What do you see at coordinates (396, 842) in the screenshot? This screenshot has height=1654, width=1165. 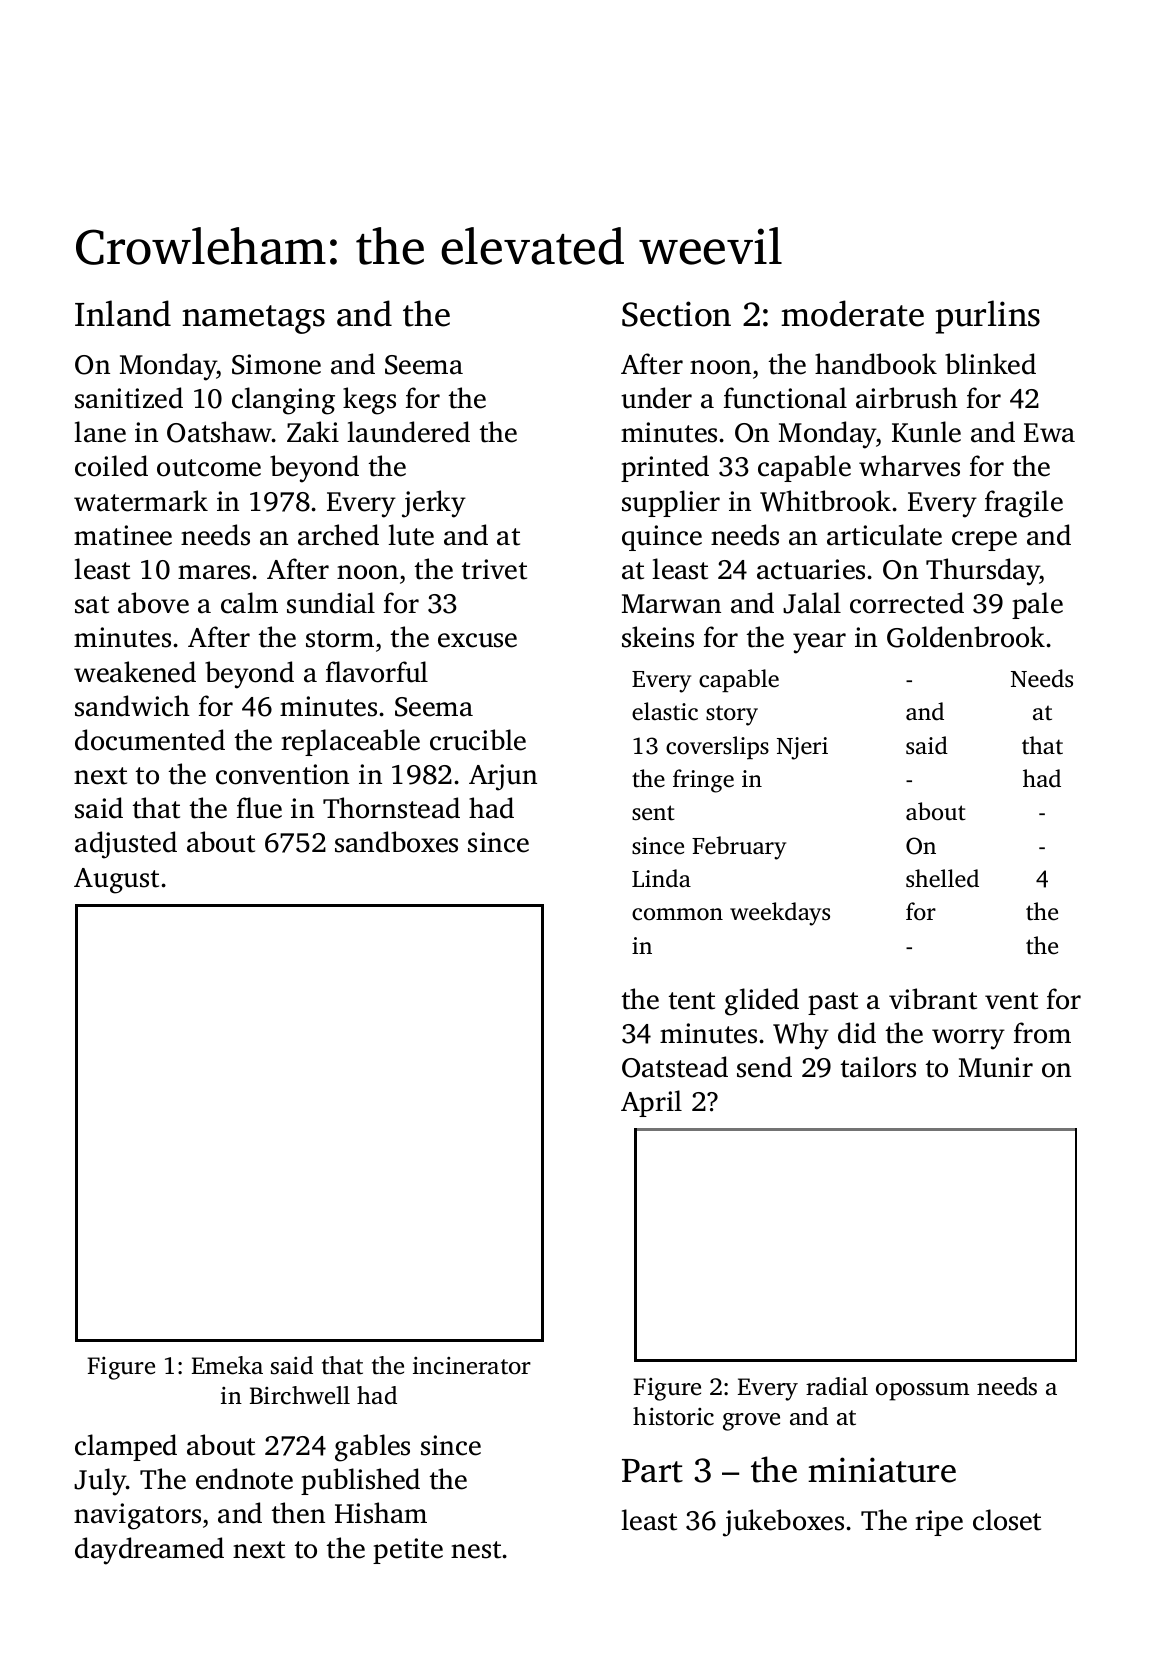 I see `sandboxes` at bounding box center [396, 842].
